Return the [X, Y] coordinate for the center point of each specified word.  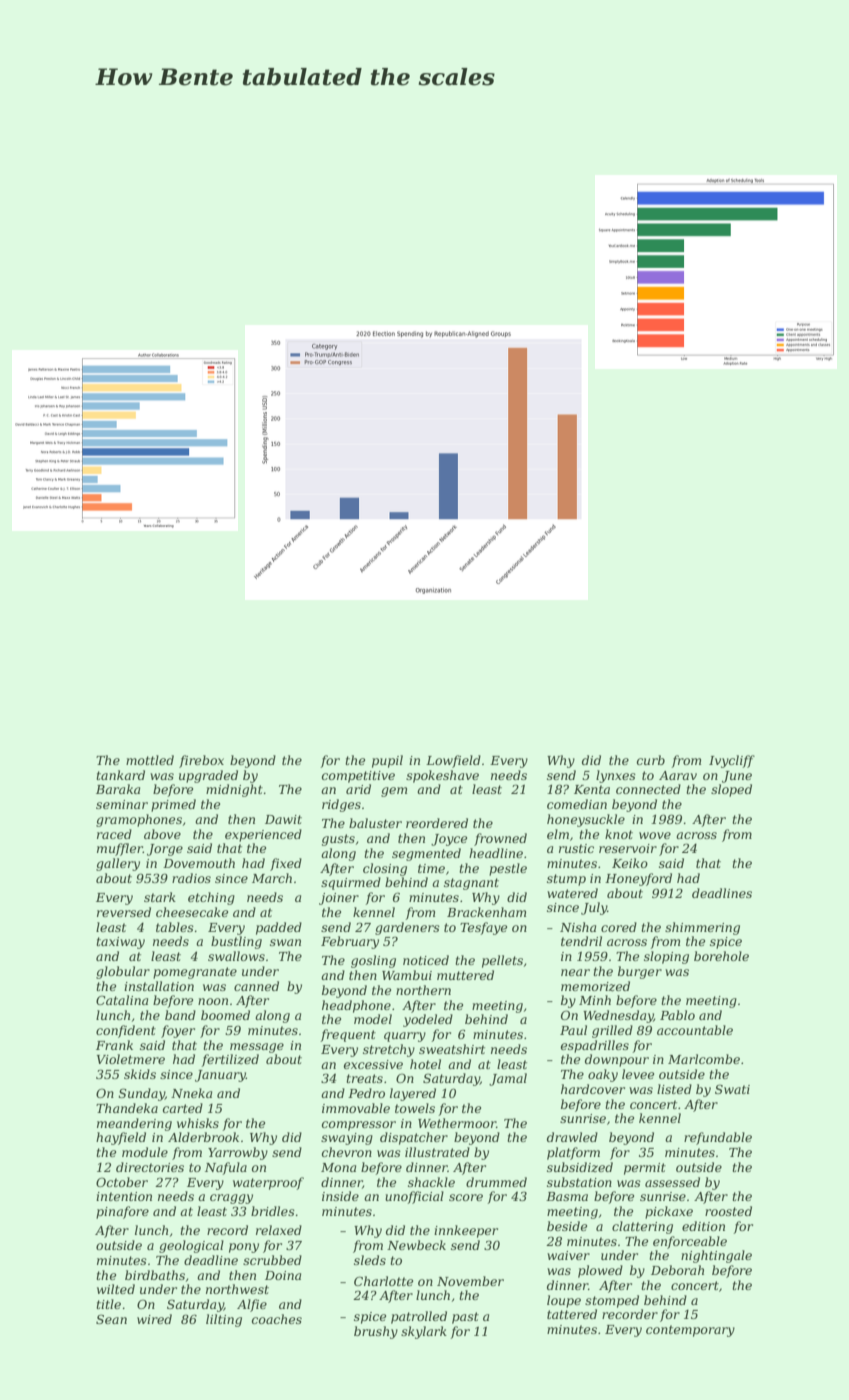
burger [640, 972]
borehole [721, 956]
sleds [370, 1260]
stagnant [471, 884]
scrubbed [272, 1260]
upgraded [208, 776]
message [257, 1048]
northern [423, 990]
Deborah [677, 1270]
